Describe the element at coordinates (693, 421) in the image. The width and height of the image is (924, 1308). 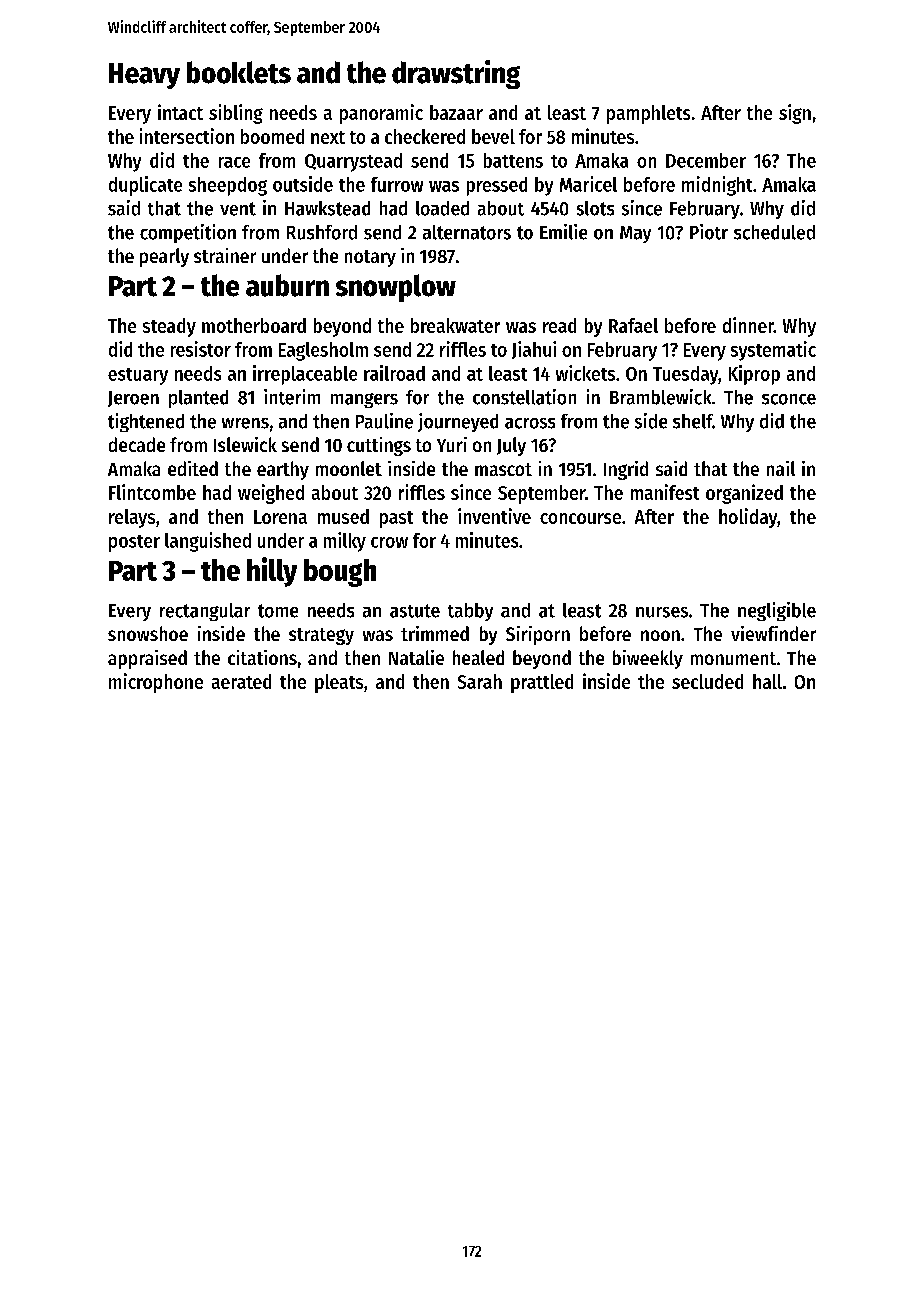
I see `shelf` at that location.
